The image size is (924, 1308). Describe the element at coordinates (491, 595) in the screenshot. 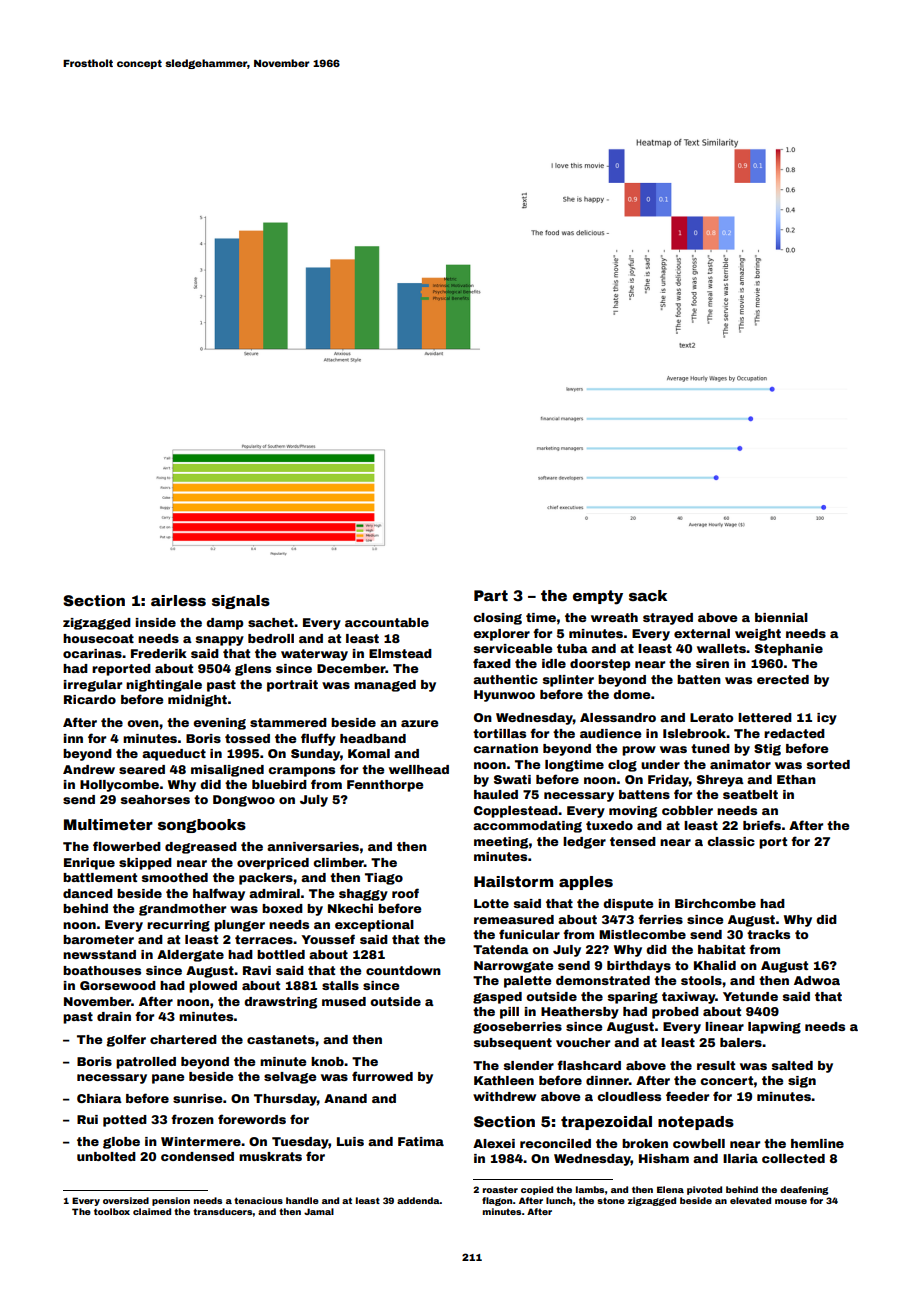

I see `Part` at that location.
